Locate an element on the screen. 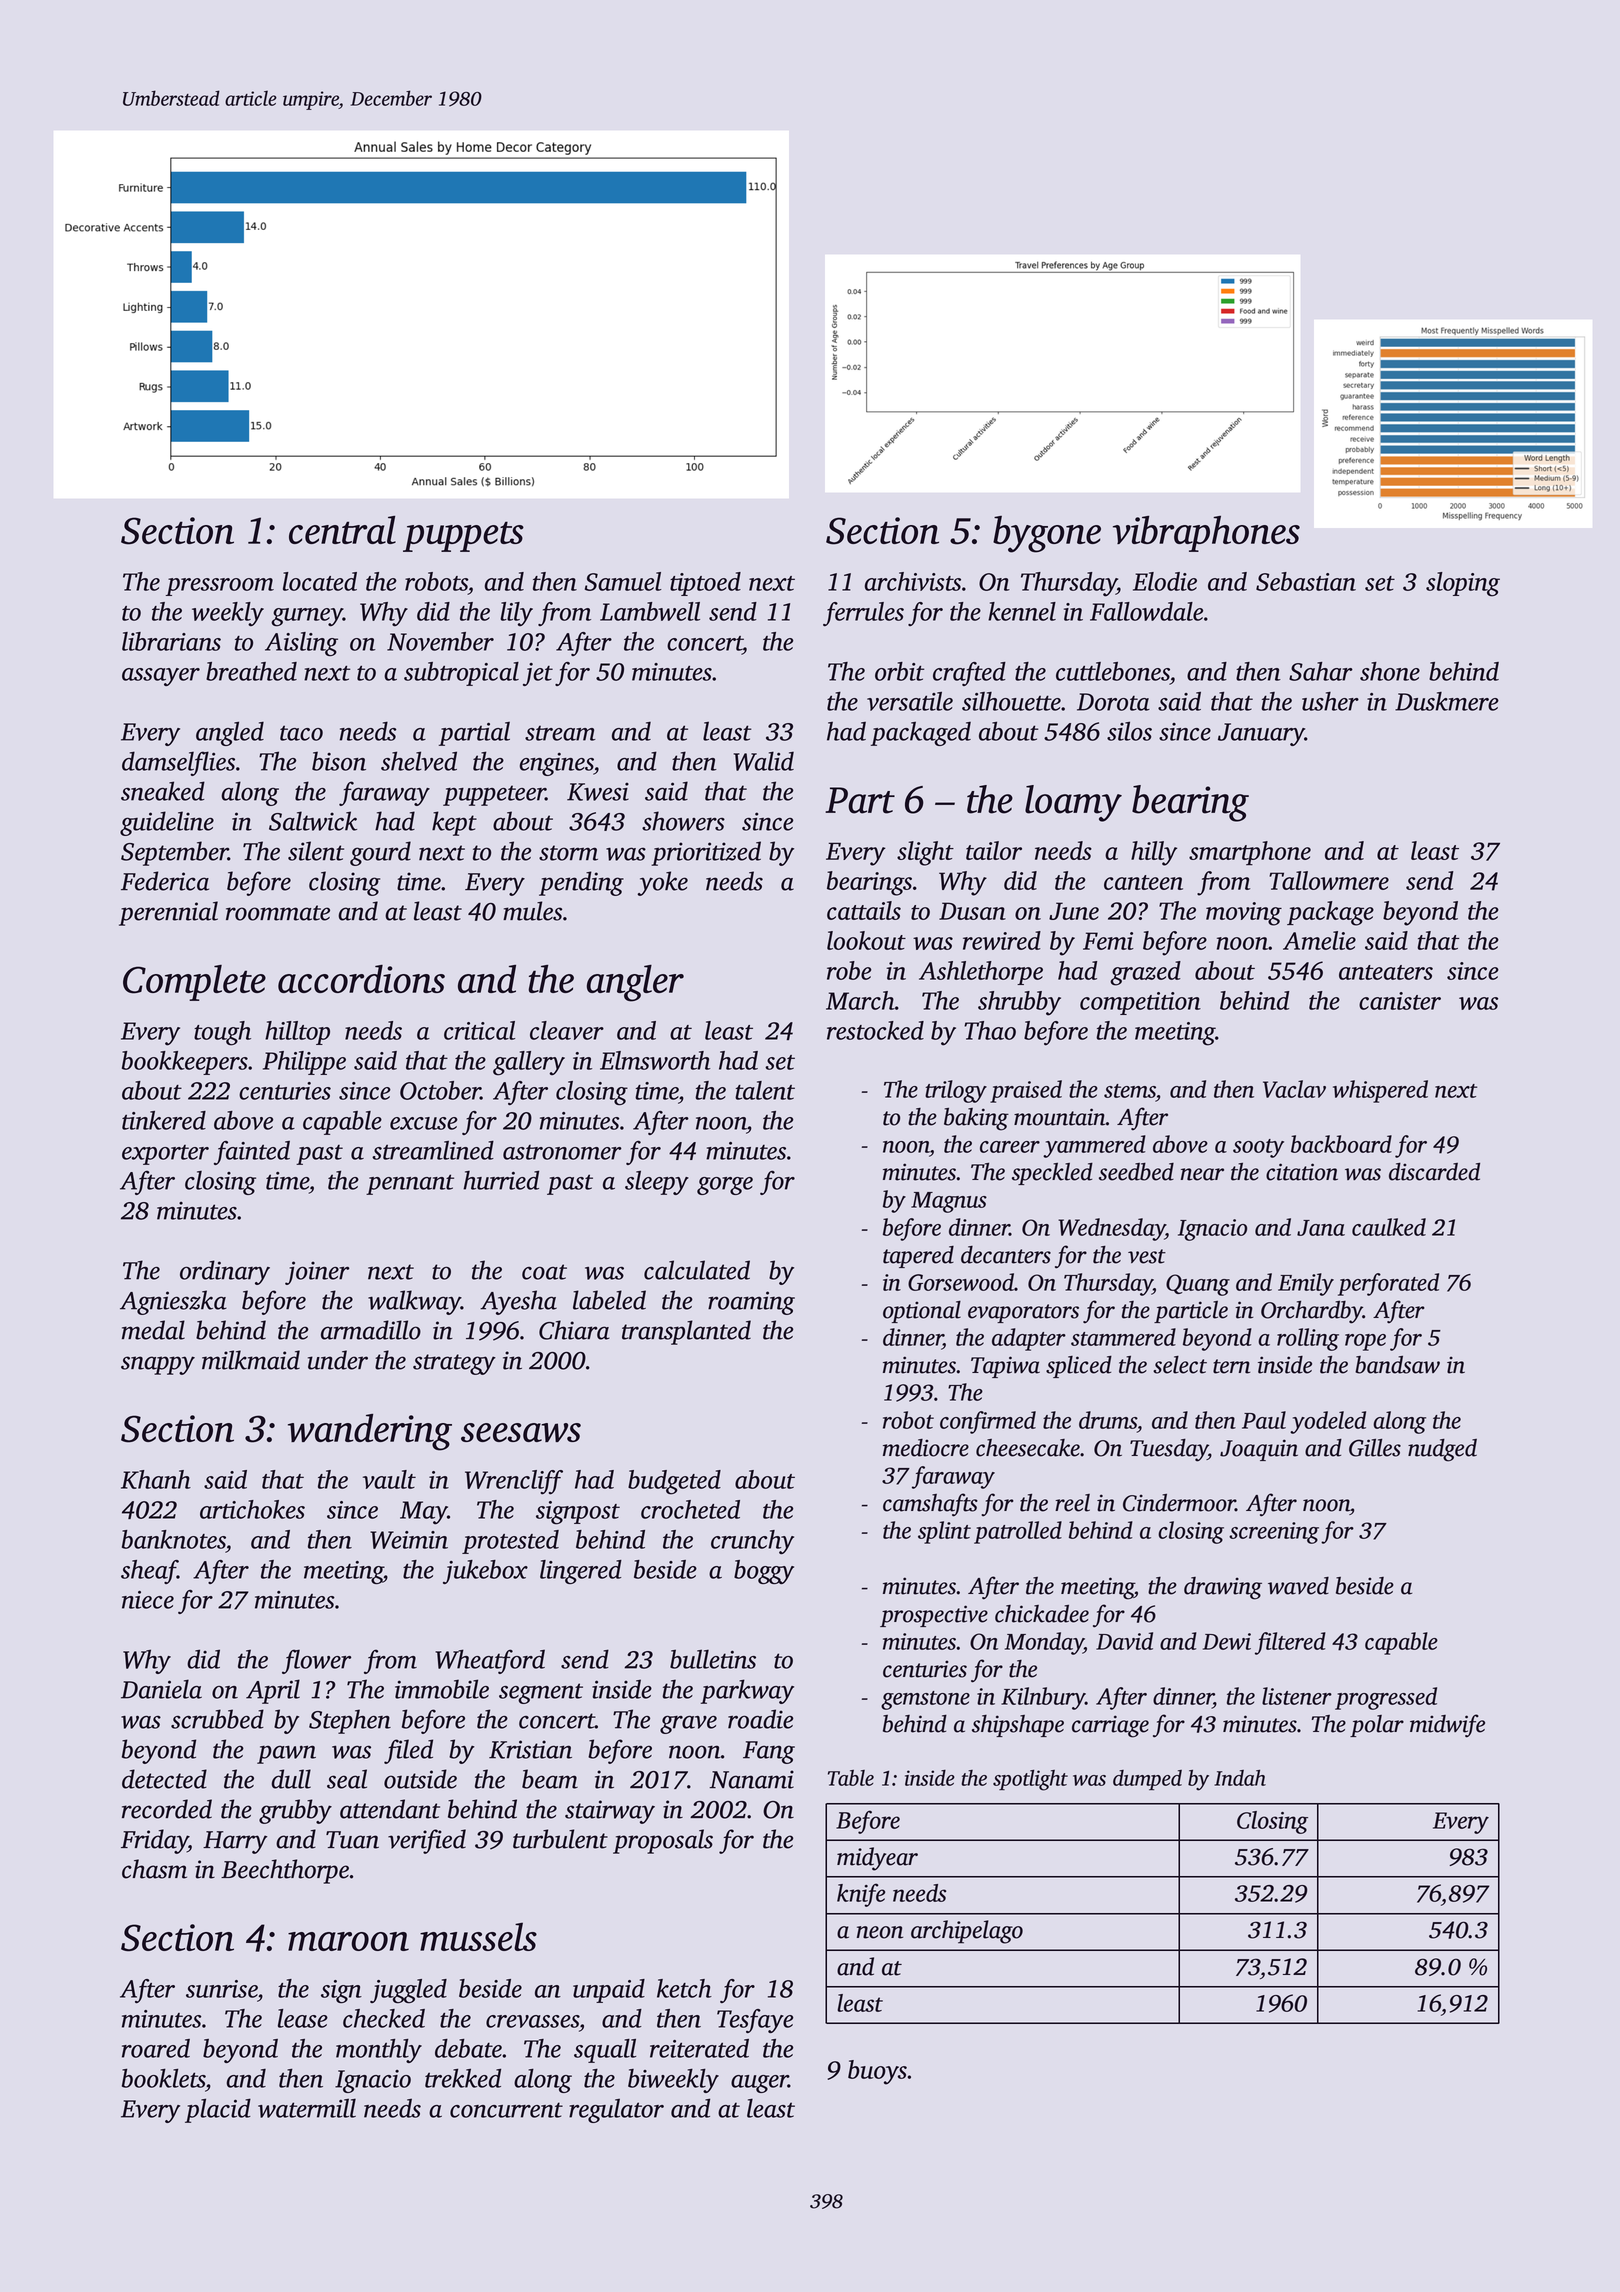 The image size is (1620, 2292). mules is located at coordinates (532, 911).
